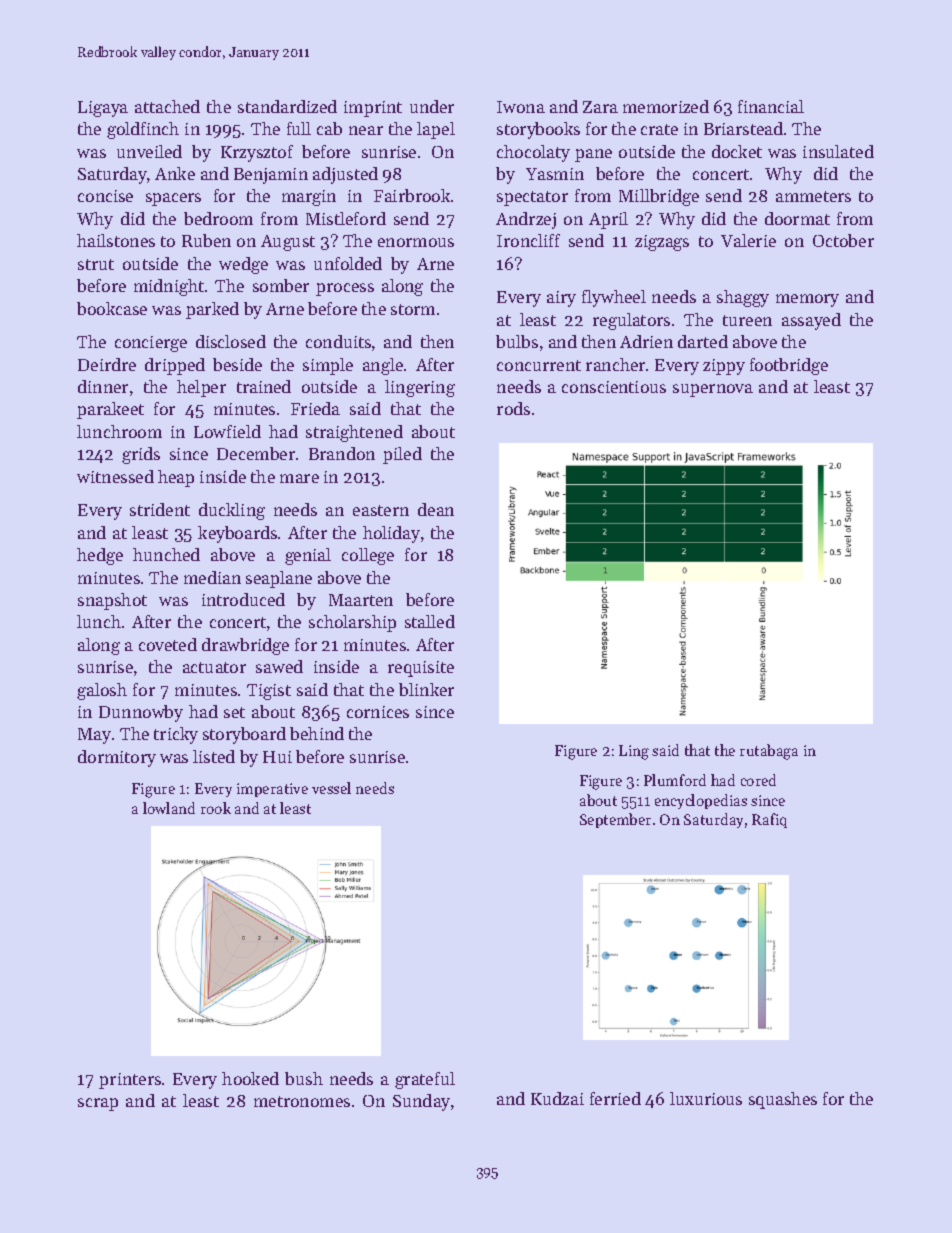  What do you see at coordinates (557, 1098) in the screenshot?
I see `Kudzai` at bounding box center [557, 1098].
